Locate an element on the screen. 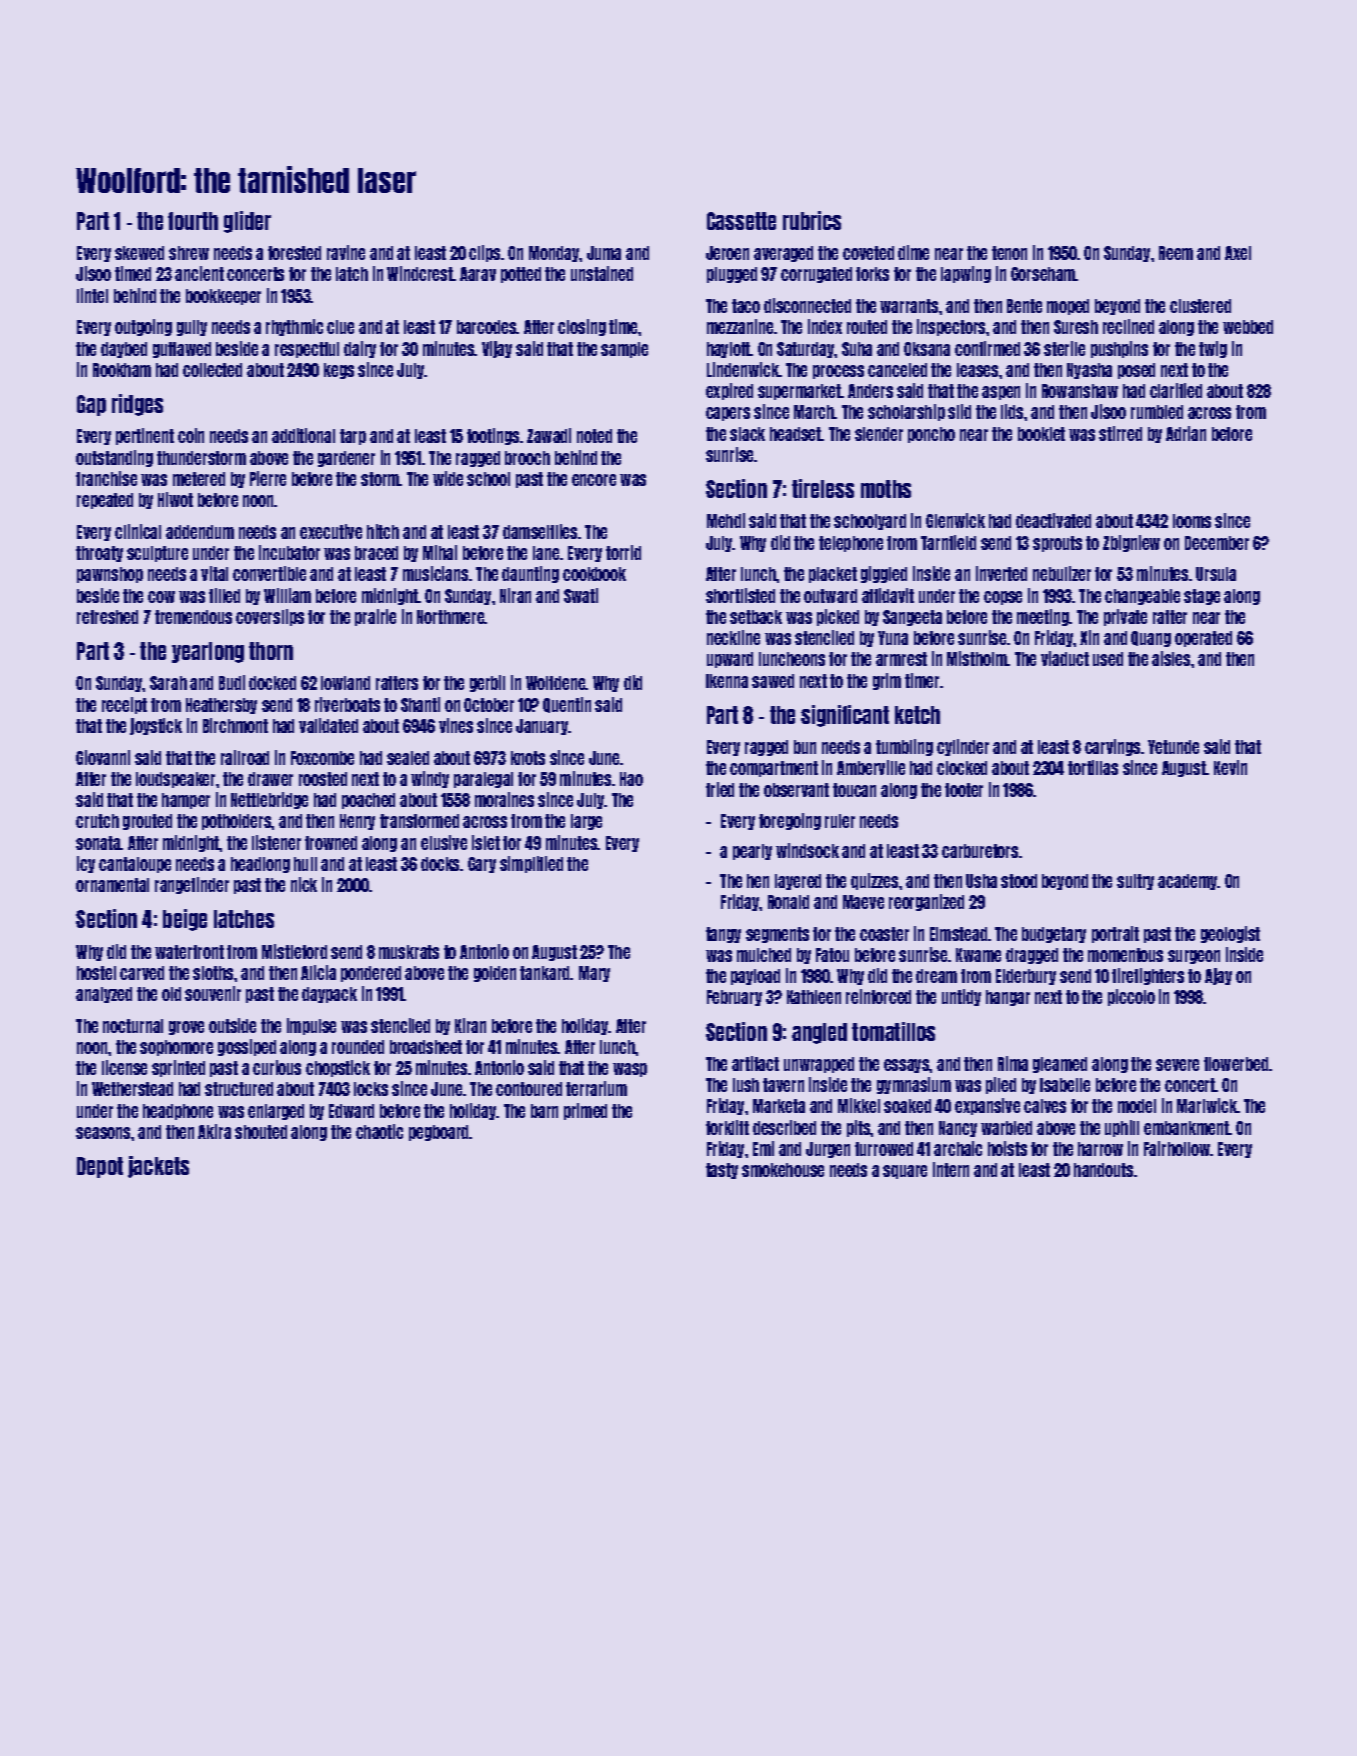  Fatou is located at coordinates (832, 955).
